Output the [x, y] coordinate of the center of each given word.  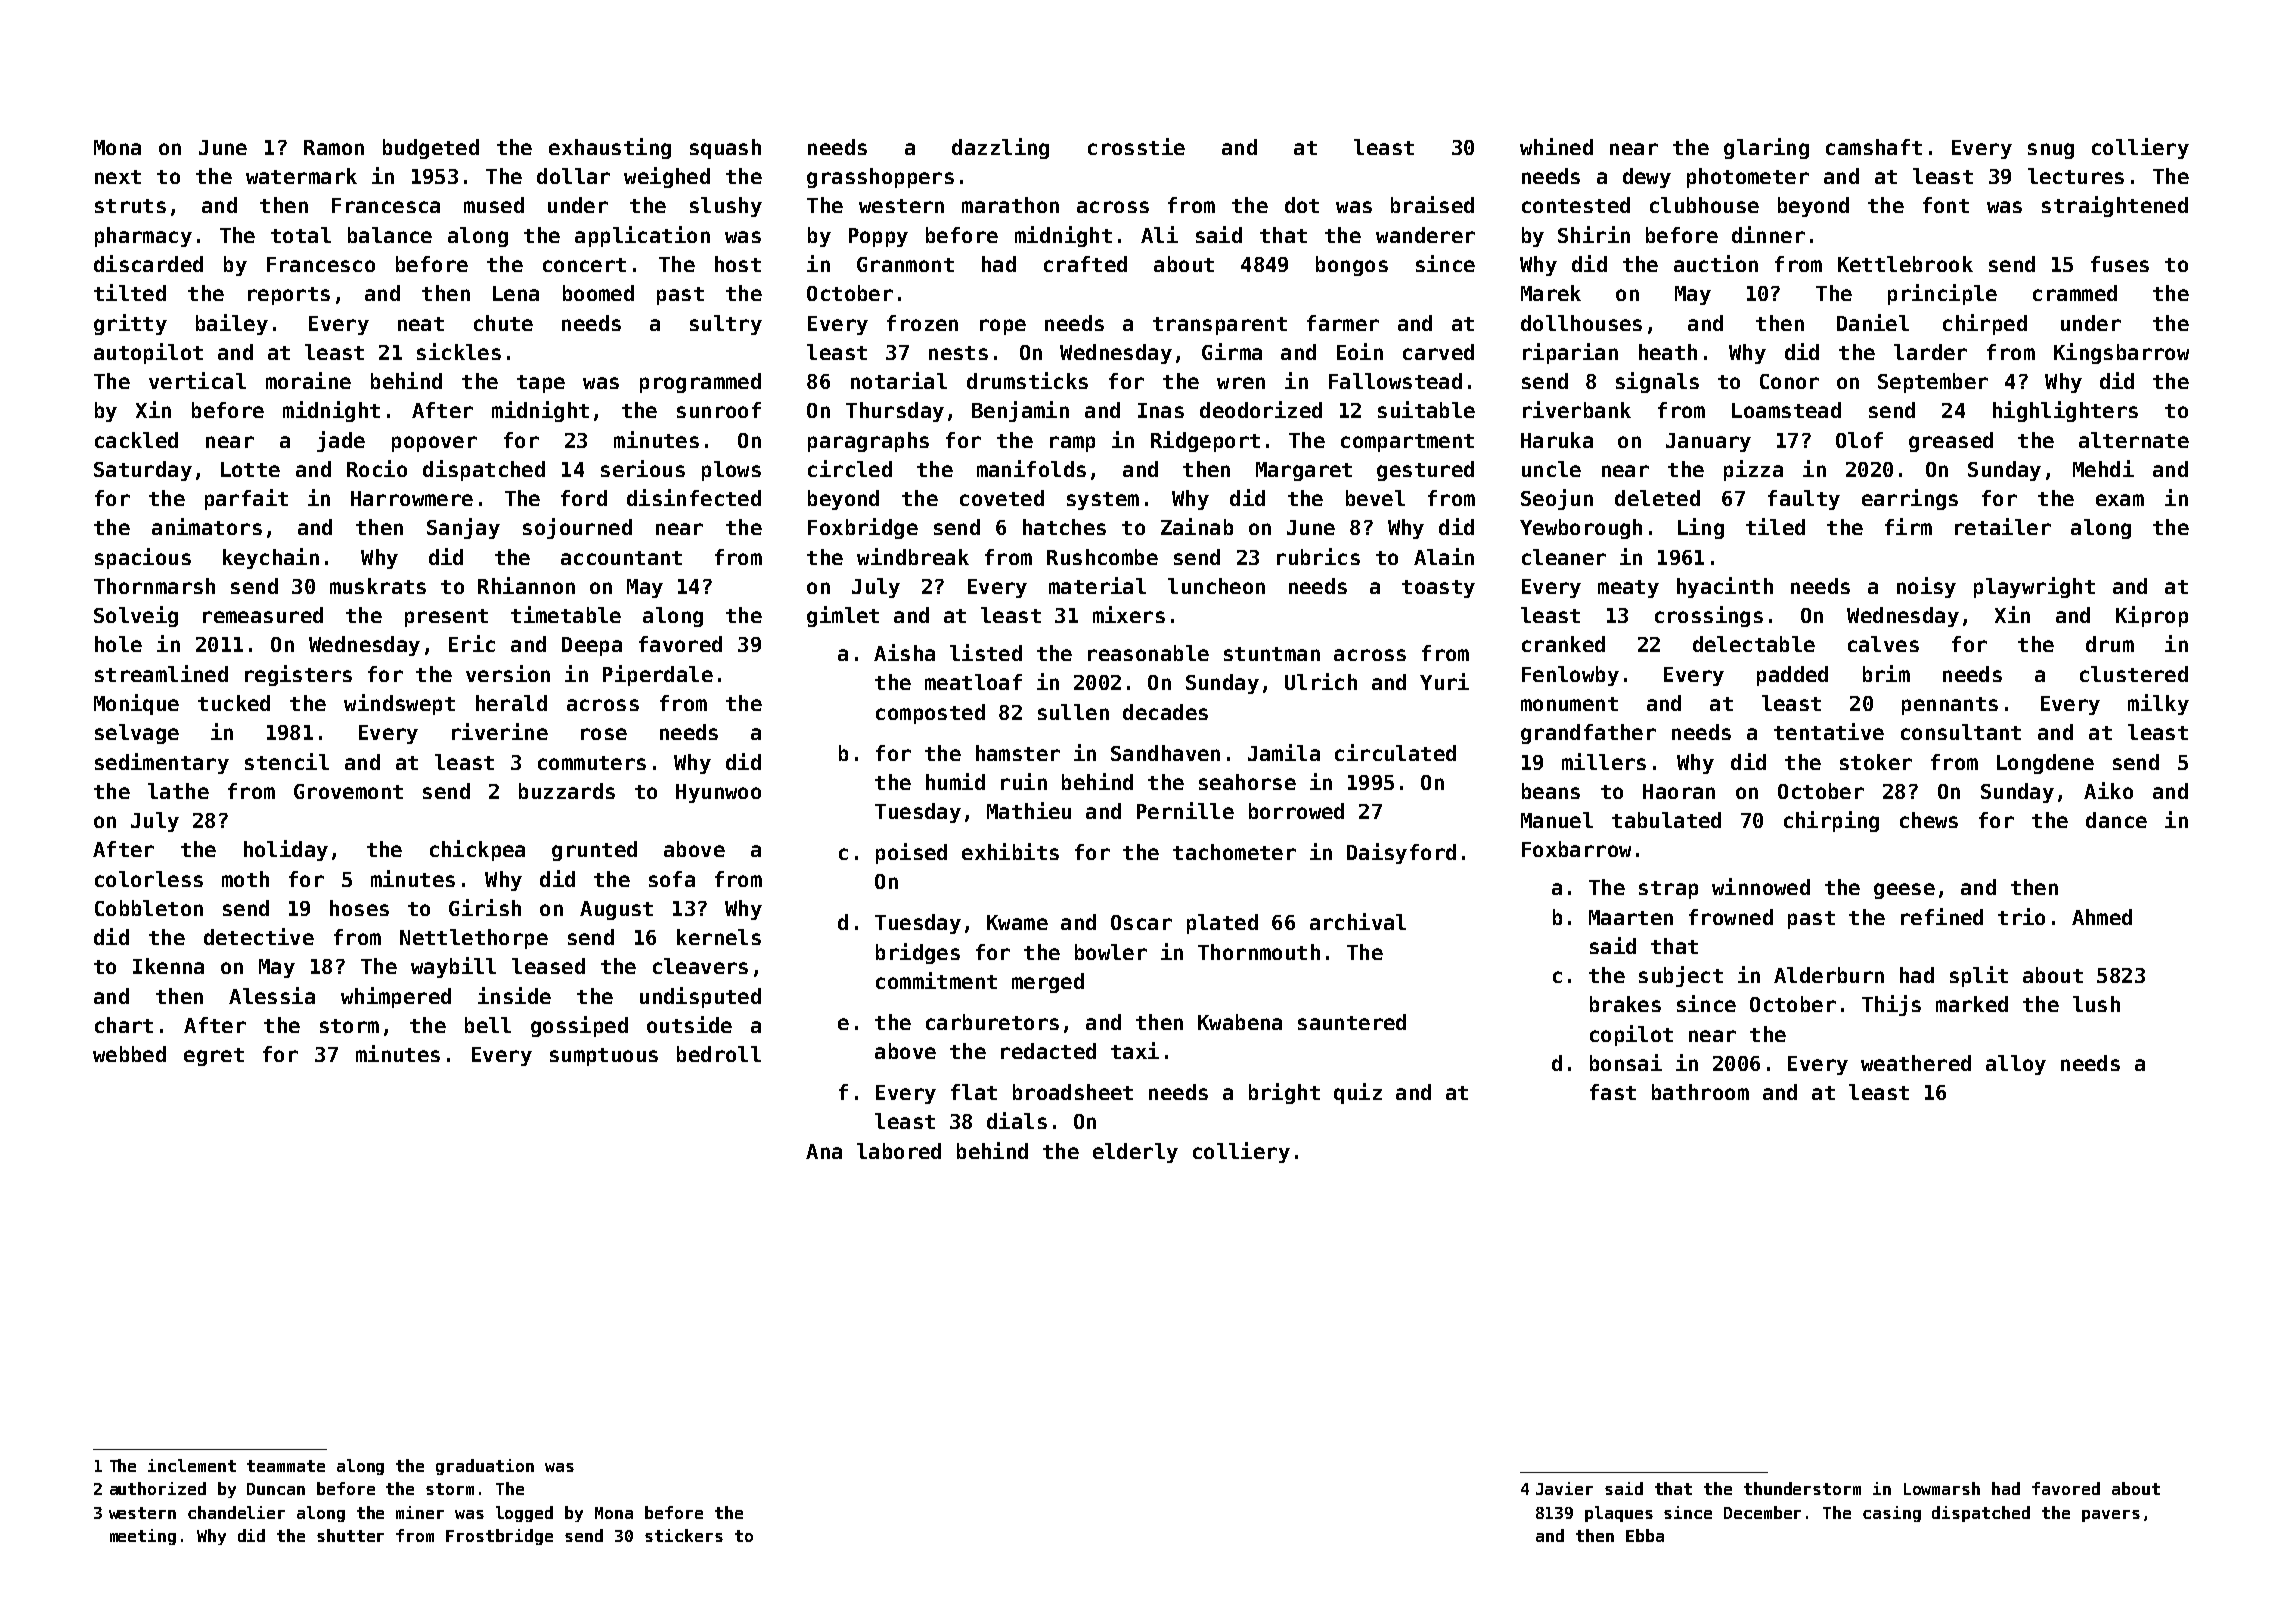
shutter [350, 1535]
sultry [726, 325]
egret [214, 1057]
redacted [1048, 1051]
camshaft [1874, 147]
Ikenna [168, 966]
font [1946, 205]
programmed [700, 383]
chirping [1831, 821]
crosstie [1136, 146]
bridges [918, 953]
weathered [1916, 1063]
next [118, 177]
